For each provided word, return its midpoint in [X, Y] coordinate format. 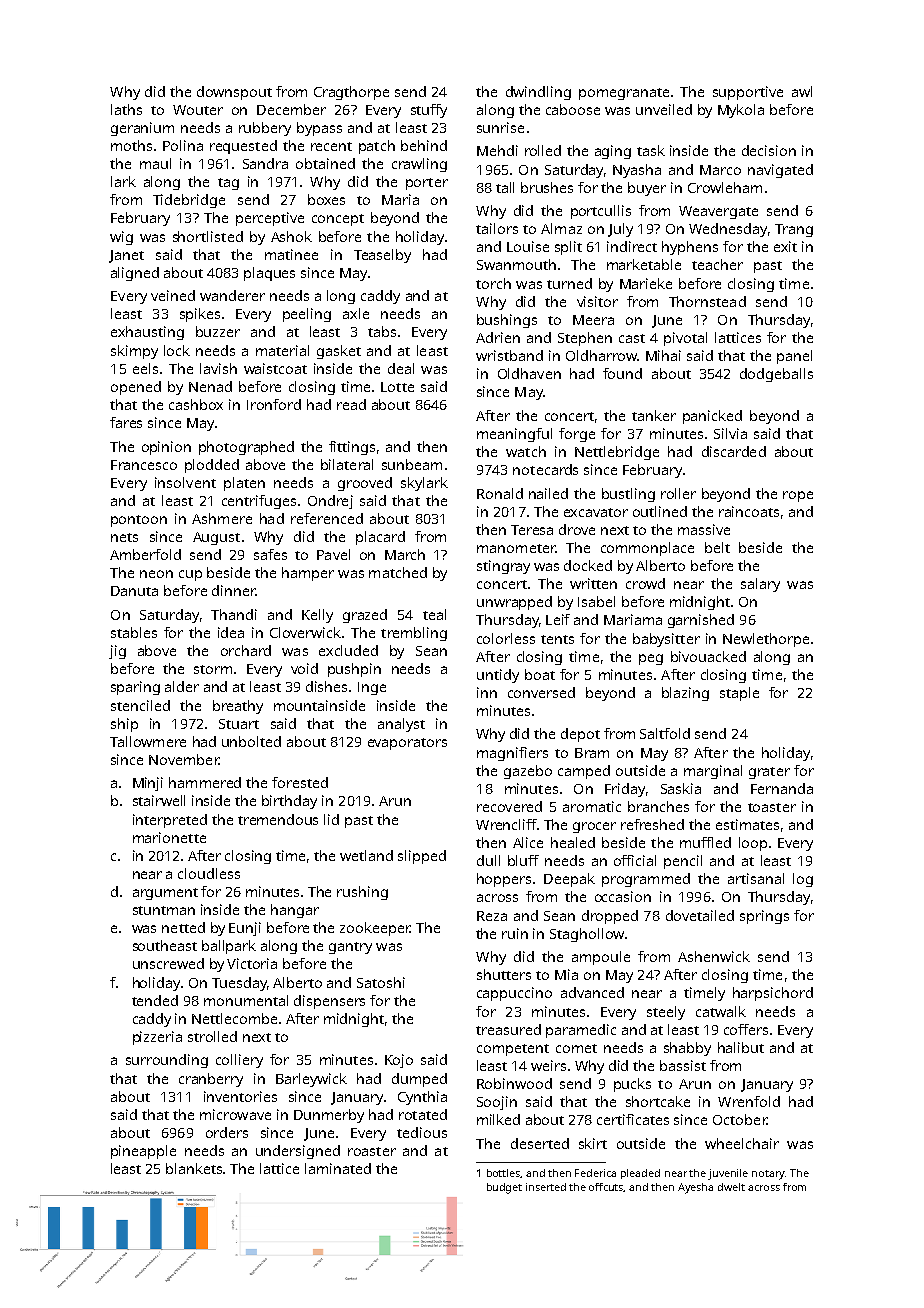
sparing [135, 688]
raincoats [749, 511]
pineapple [143, 1152]
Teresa [532, 530]
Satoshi [381, 982]
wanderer [232, 295]
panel [794, 357]
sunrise [500, 127]
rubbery [265, 129]
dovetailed [700, 915]
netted [183, 927]
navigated [780, 171]
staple [739, 694]
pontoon [139, 521]
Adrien [498, 337]
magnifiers [512, 754]
